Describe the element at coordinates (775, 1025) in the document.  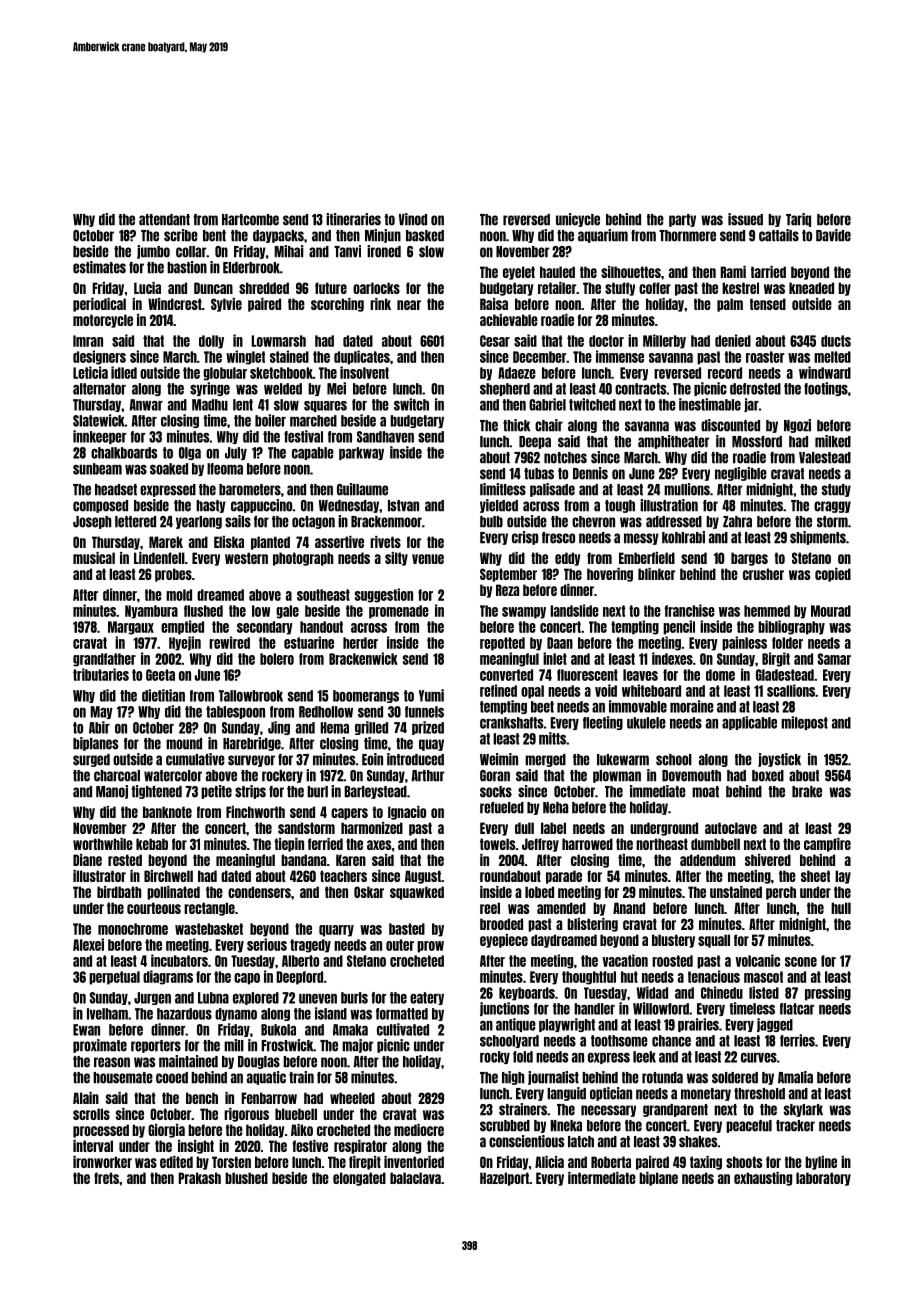
I see `jagged` at that location.
